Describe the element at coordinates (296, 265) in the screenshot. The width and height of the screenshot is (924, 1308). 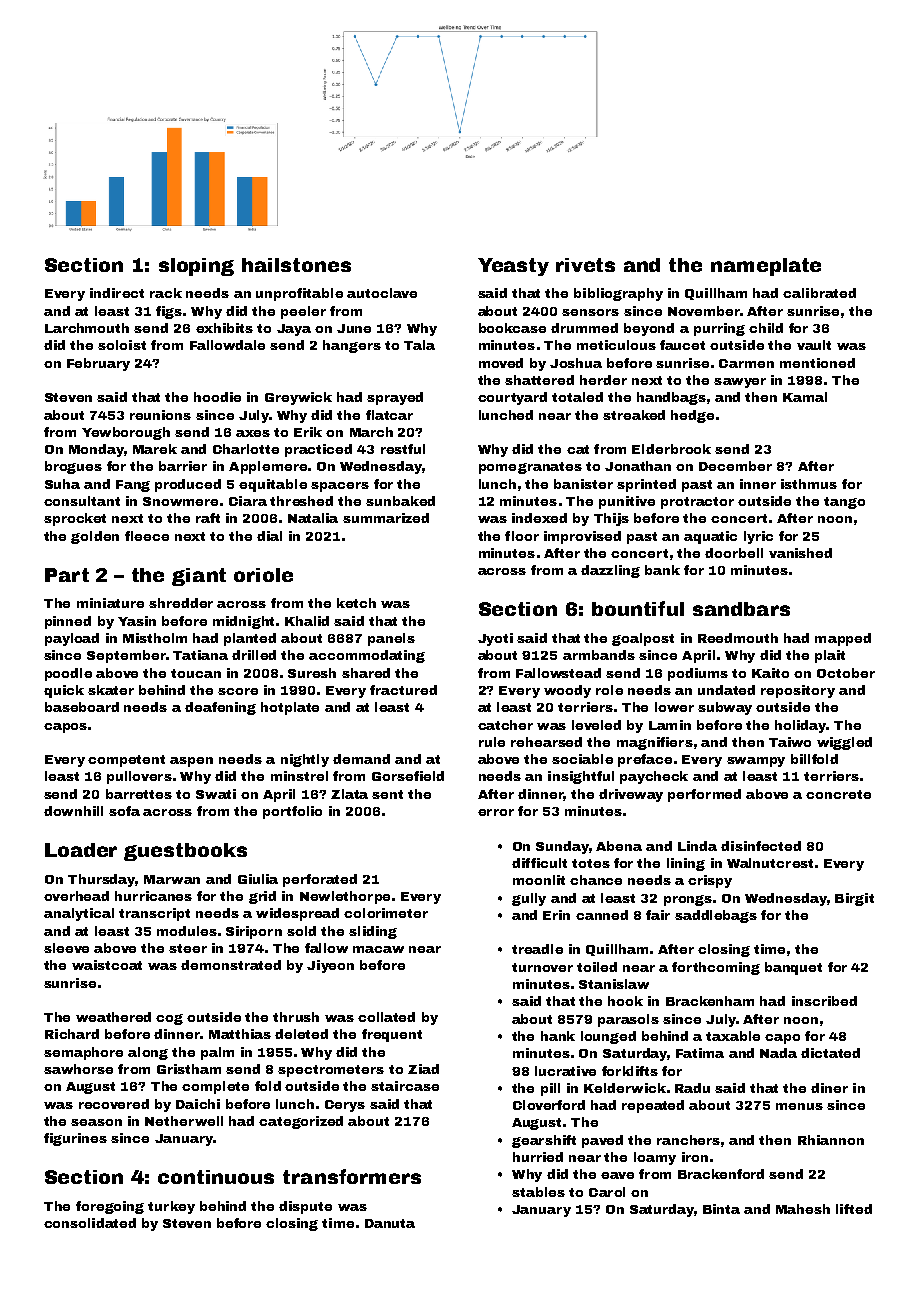
I see `hailstones` at that location.
